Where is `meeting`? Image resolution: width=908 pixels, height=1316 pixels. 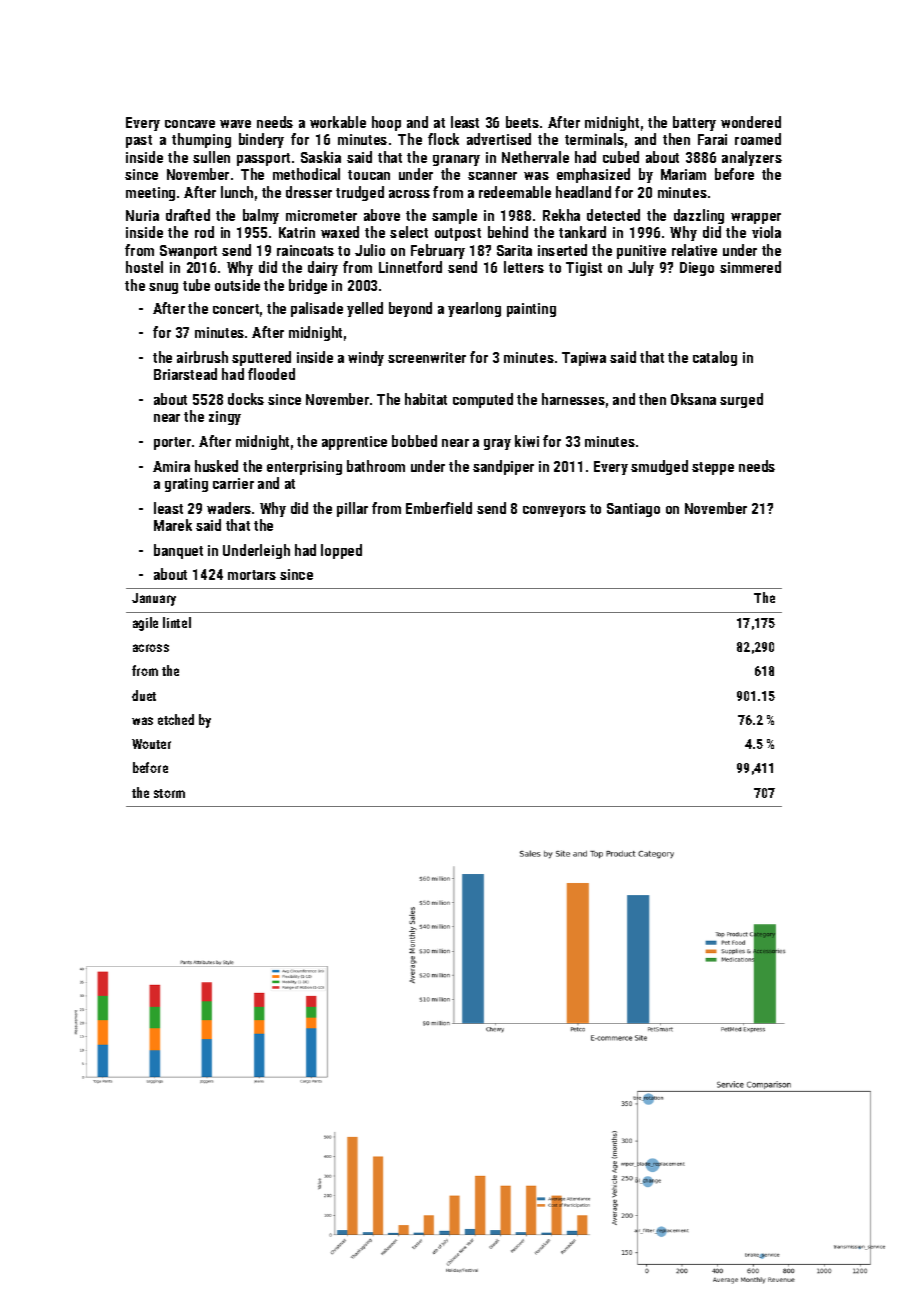
meeting is located at coordinates (150, 194).
